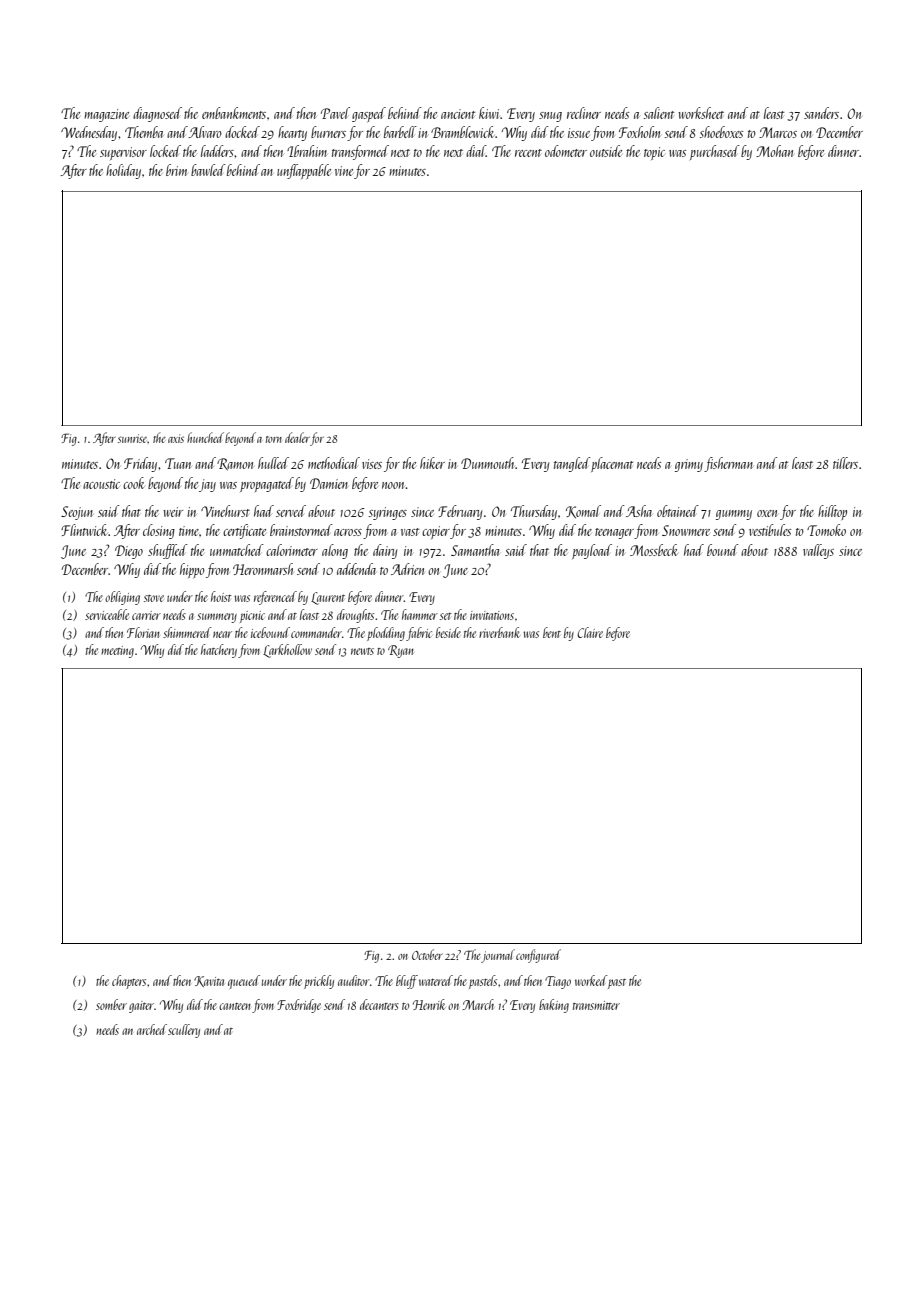  I want to click on sunrise, so click(133, 438).
